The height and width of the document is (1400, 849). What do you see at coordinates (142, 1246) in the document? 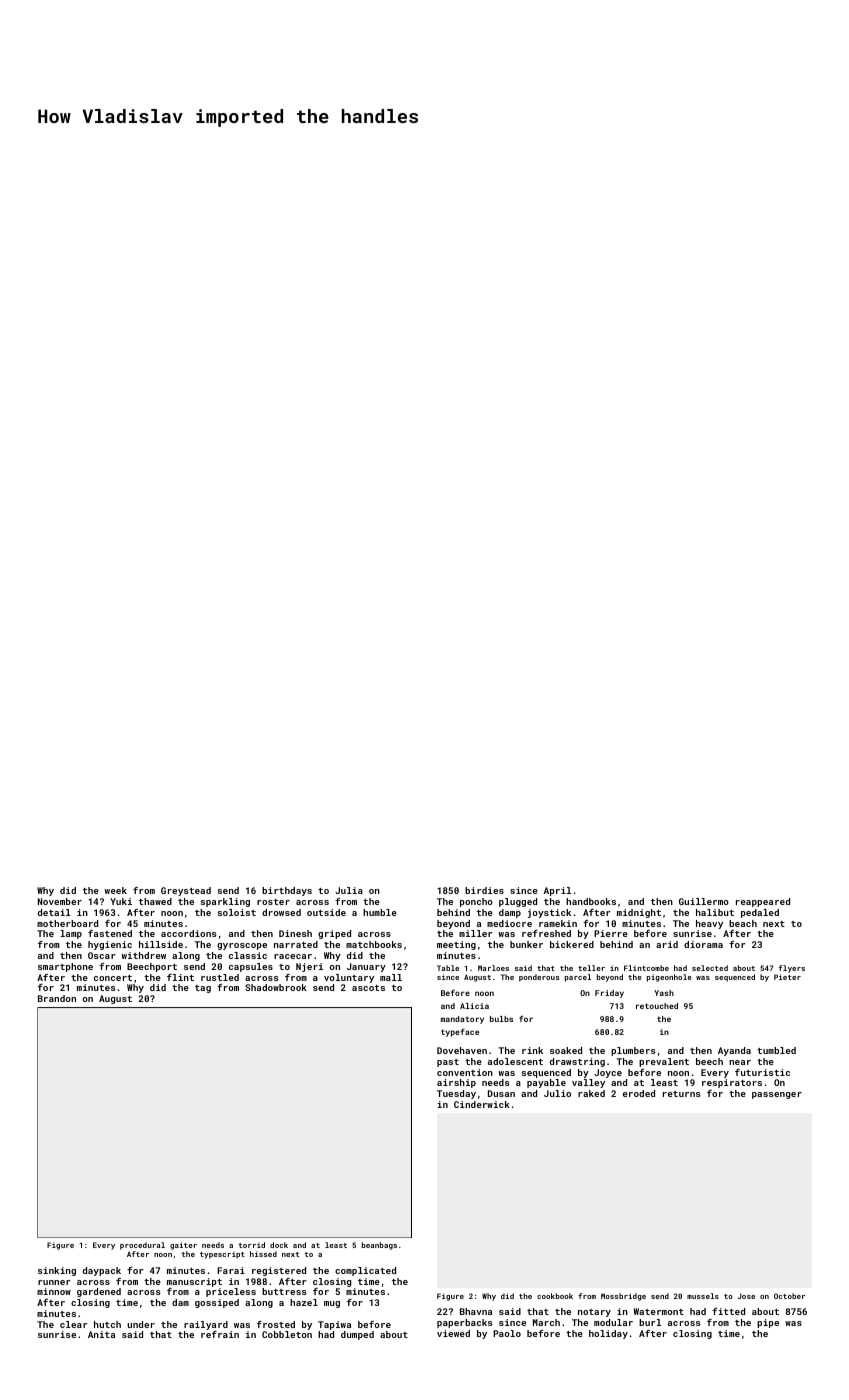
I see `procedural` at bounding box center [142, 1246].
